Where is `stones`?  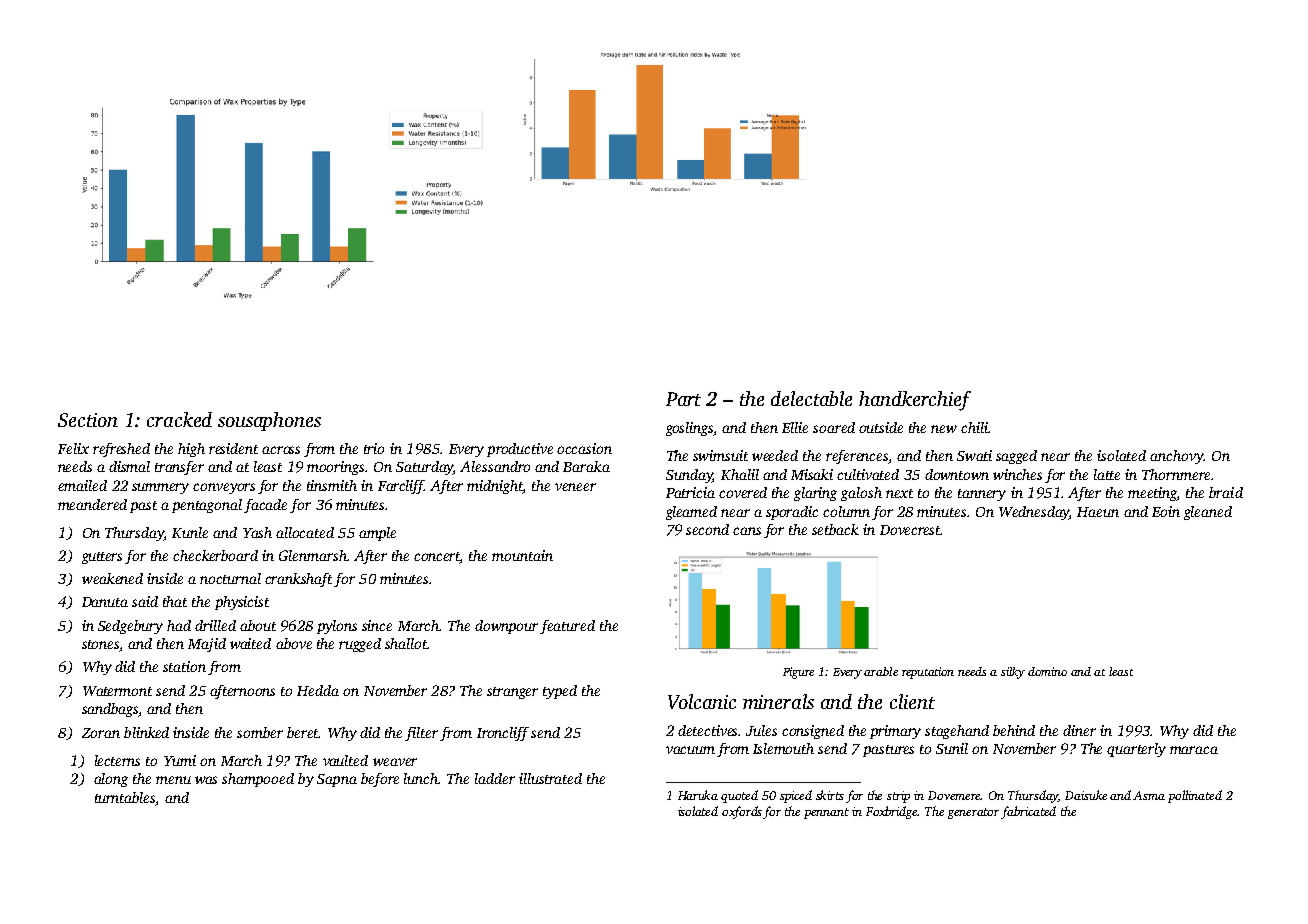 stones is located at coordinates (101, 646).
